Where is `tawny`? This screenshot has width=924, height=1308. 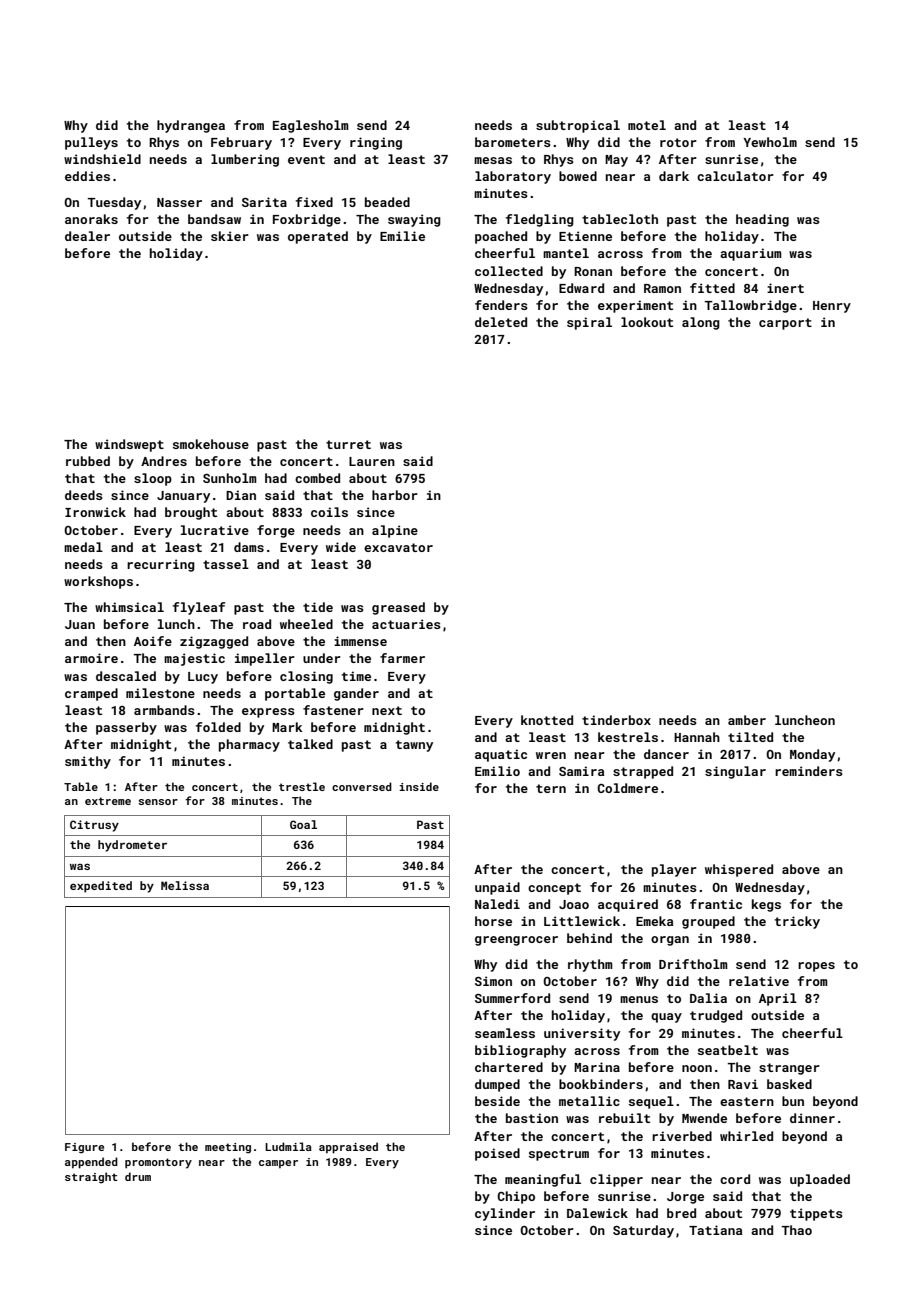
tawny is located at coordinates (414, 746).
